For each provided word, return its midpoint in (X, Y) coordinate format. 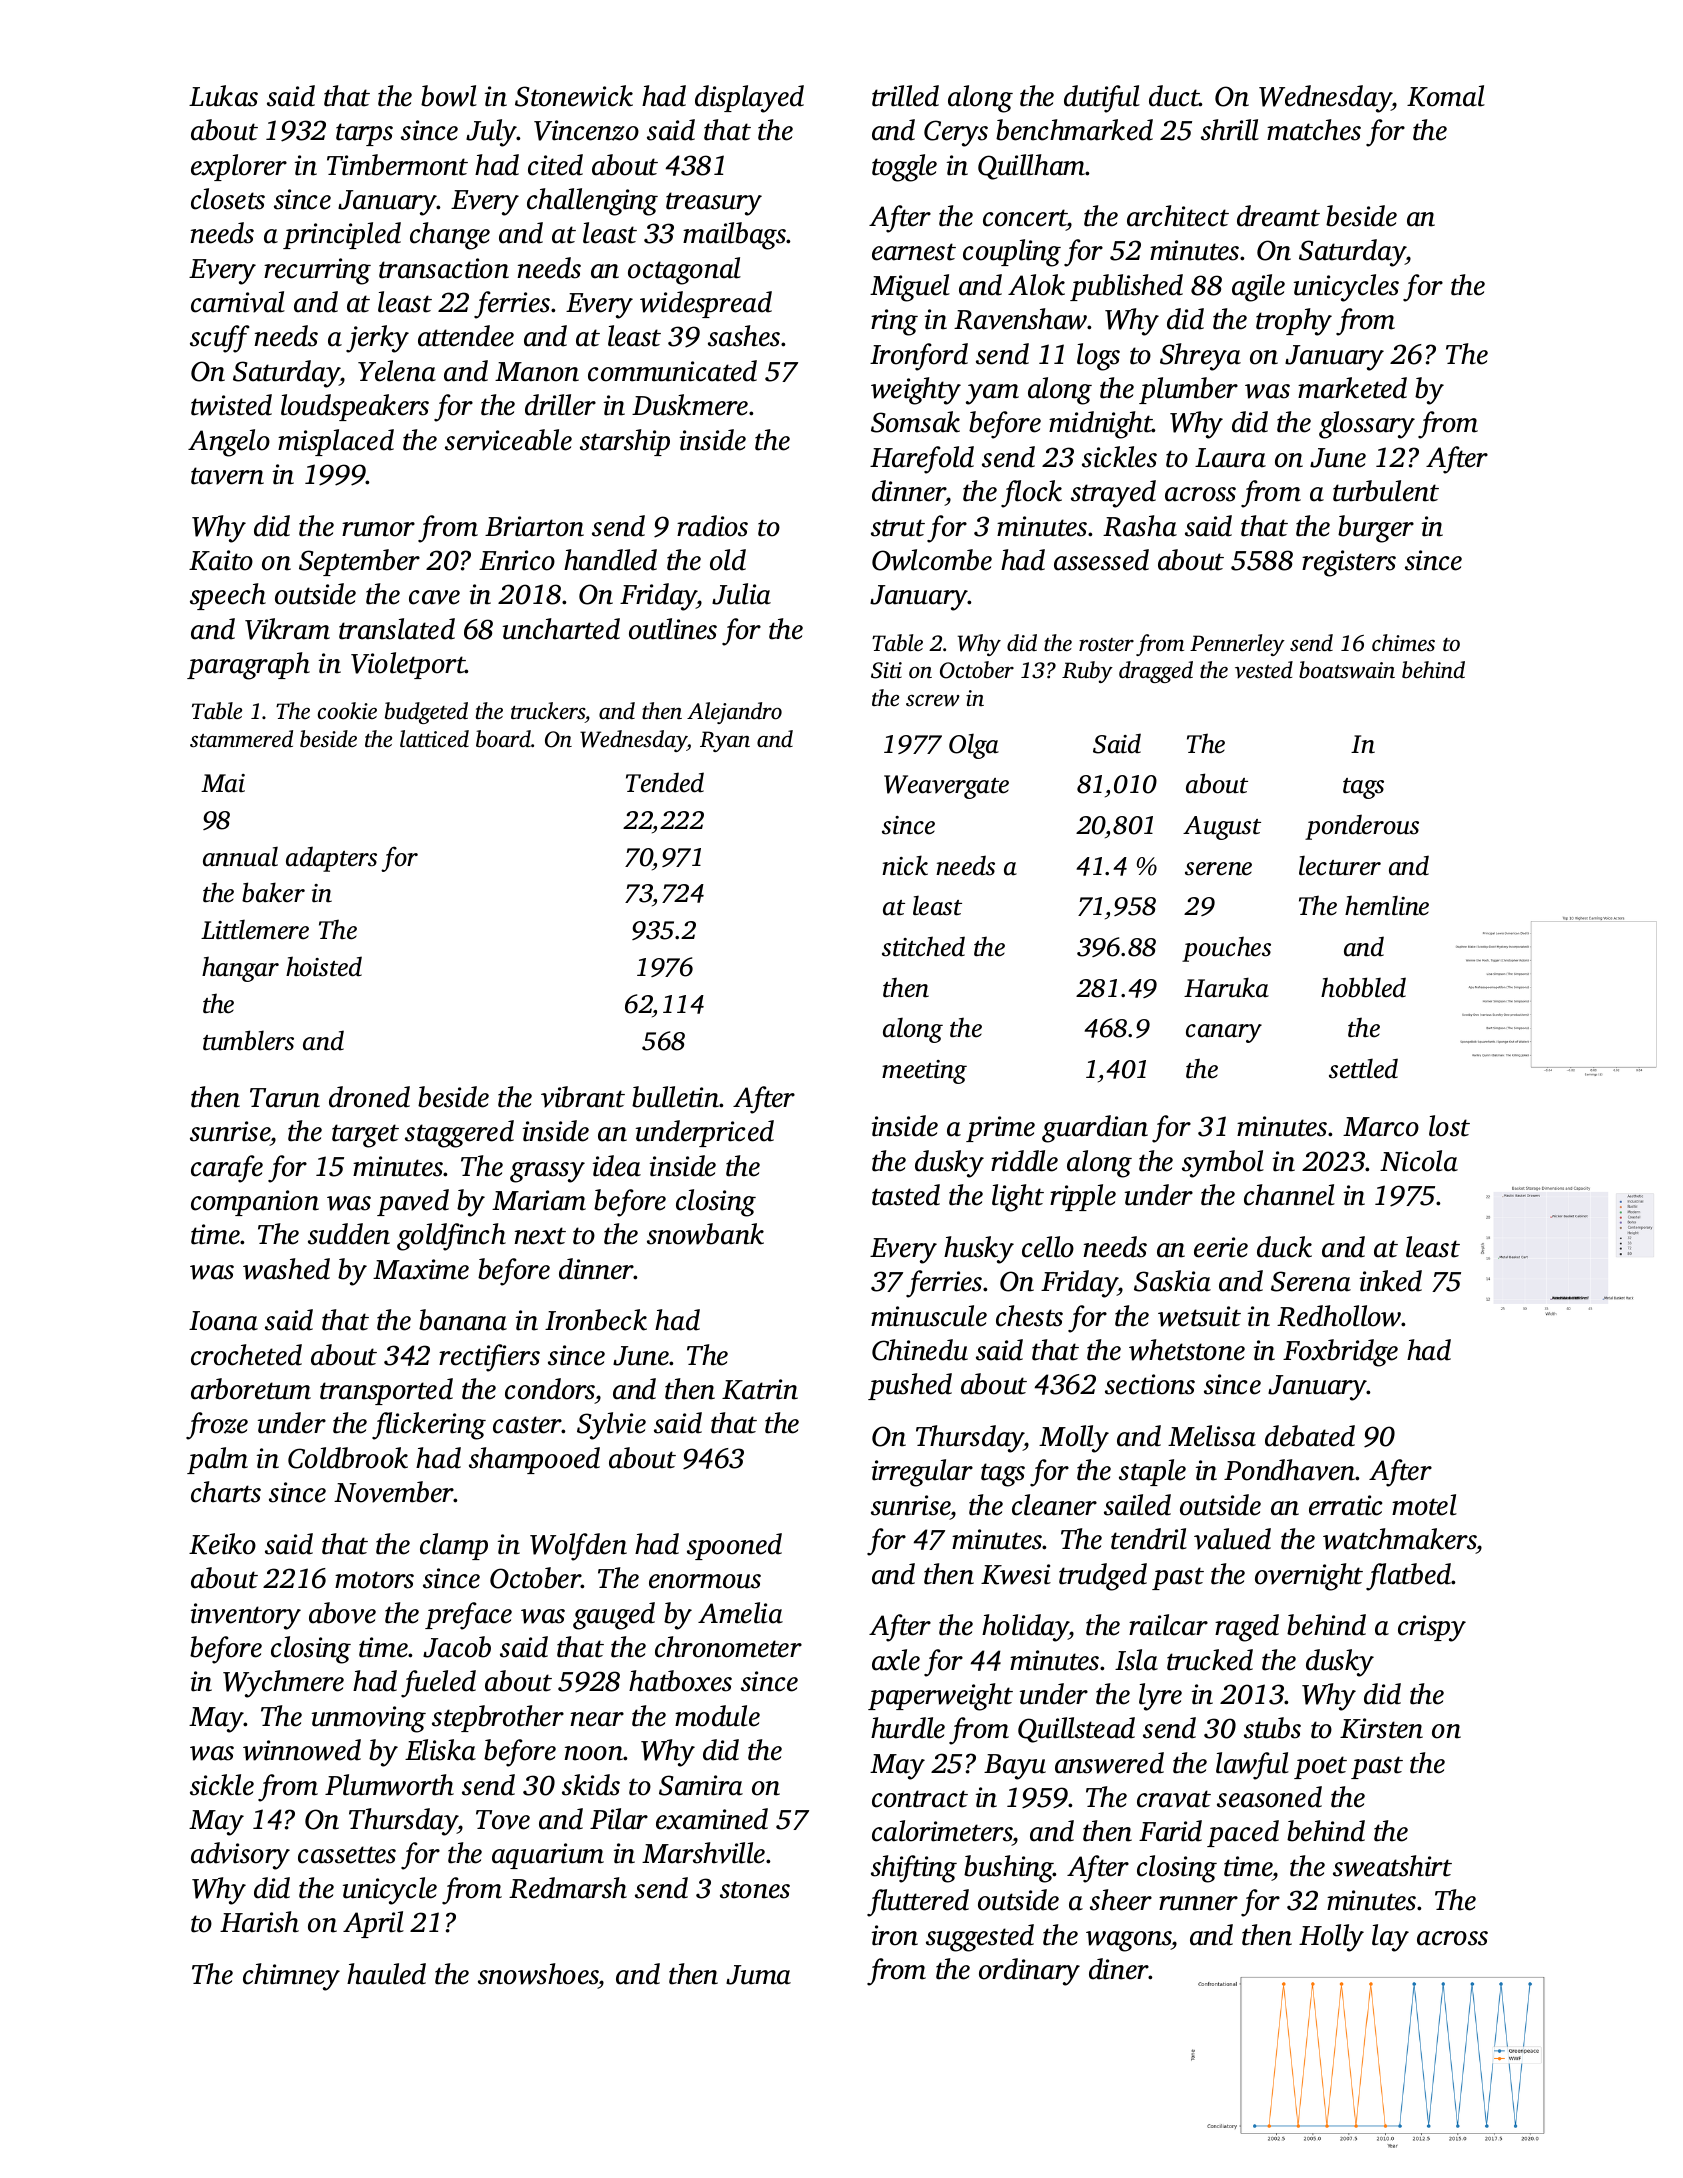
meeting (924, 1072)
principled (342, 235)
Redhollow (1339, 1316)
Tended (665, 782)
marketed (1352, 388)
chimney (291, 1977)
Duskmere (690, 405)
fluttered (918, 1903)
